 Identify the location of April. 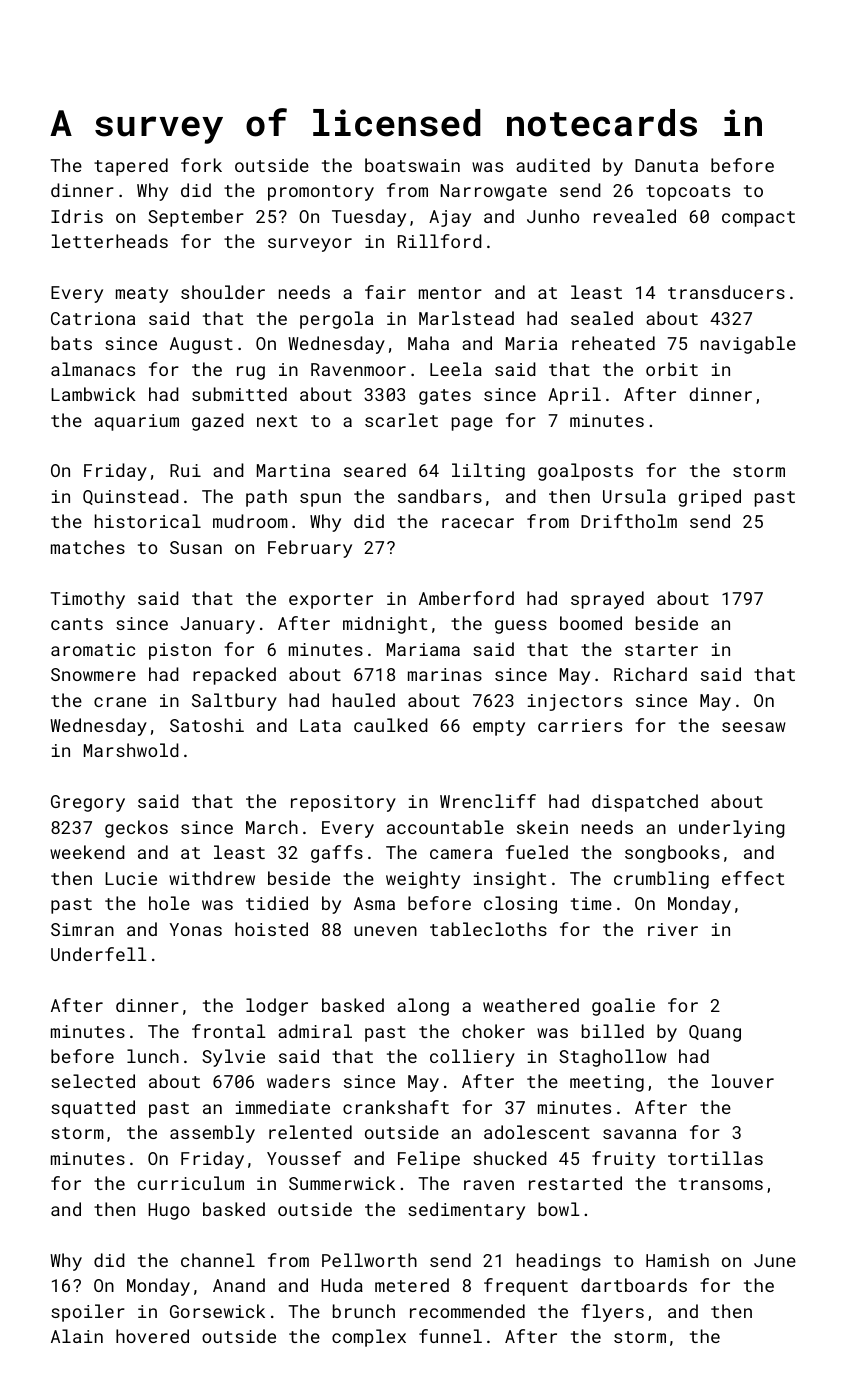
(574, 396).
